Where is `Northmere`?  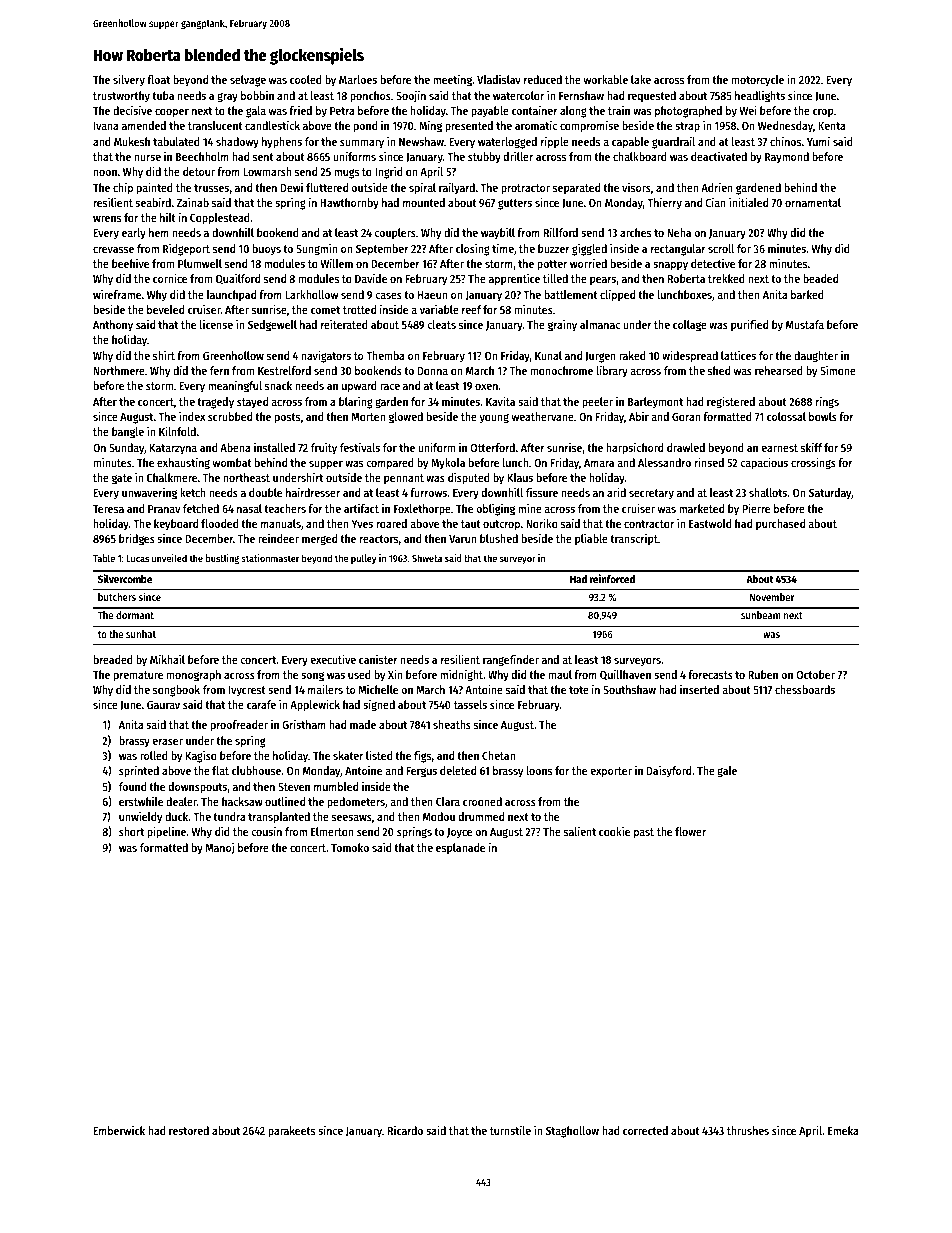
Northmere is located at coordinates (119, 370).
